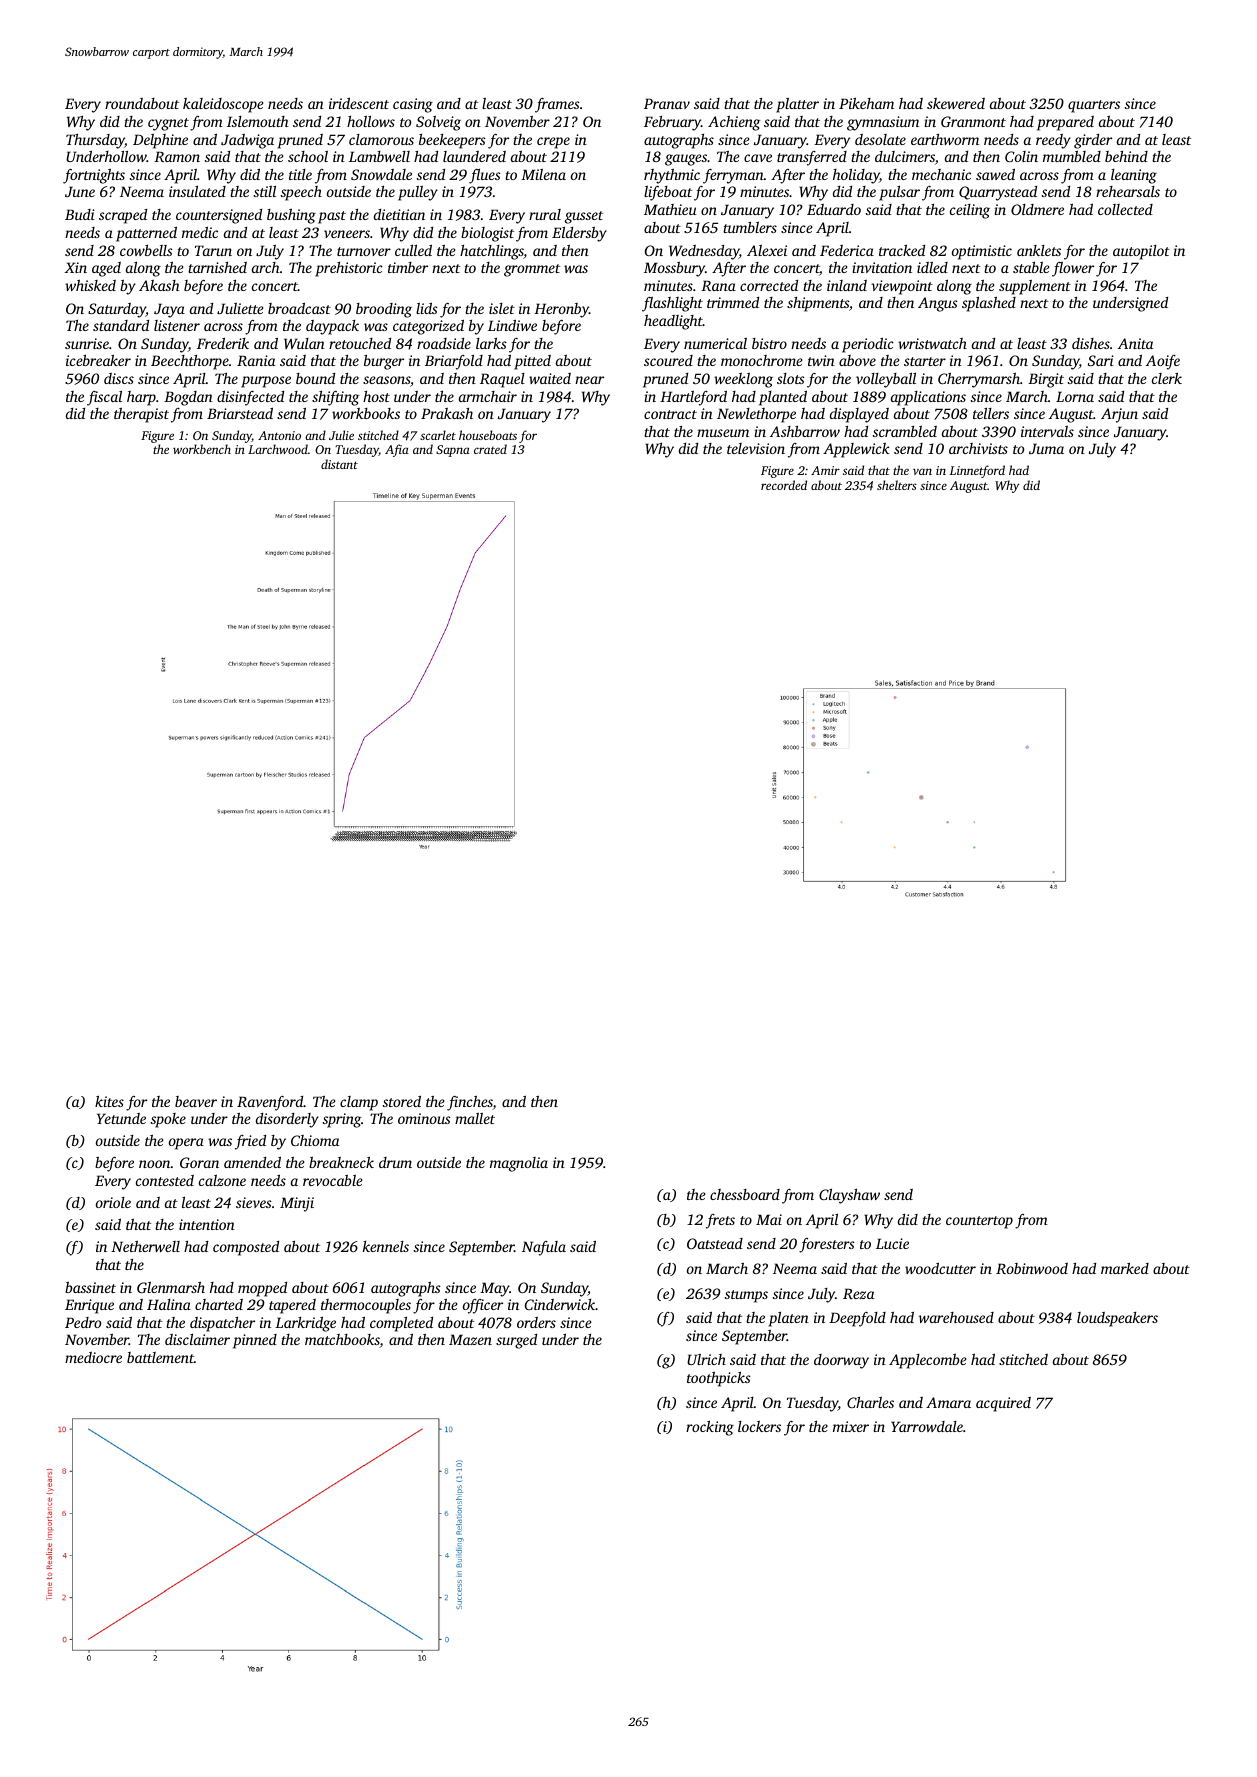 The image size is (1257, 1777). What do you see at coordinates (710, 1428) in the screenshot?
I see `rocking` at bounding box center [710, 1428].
